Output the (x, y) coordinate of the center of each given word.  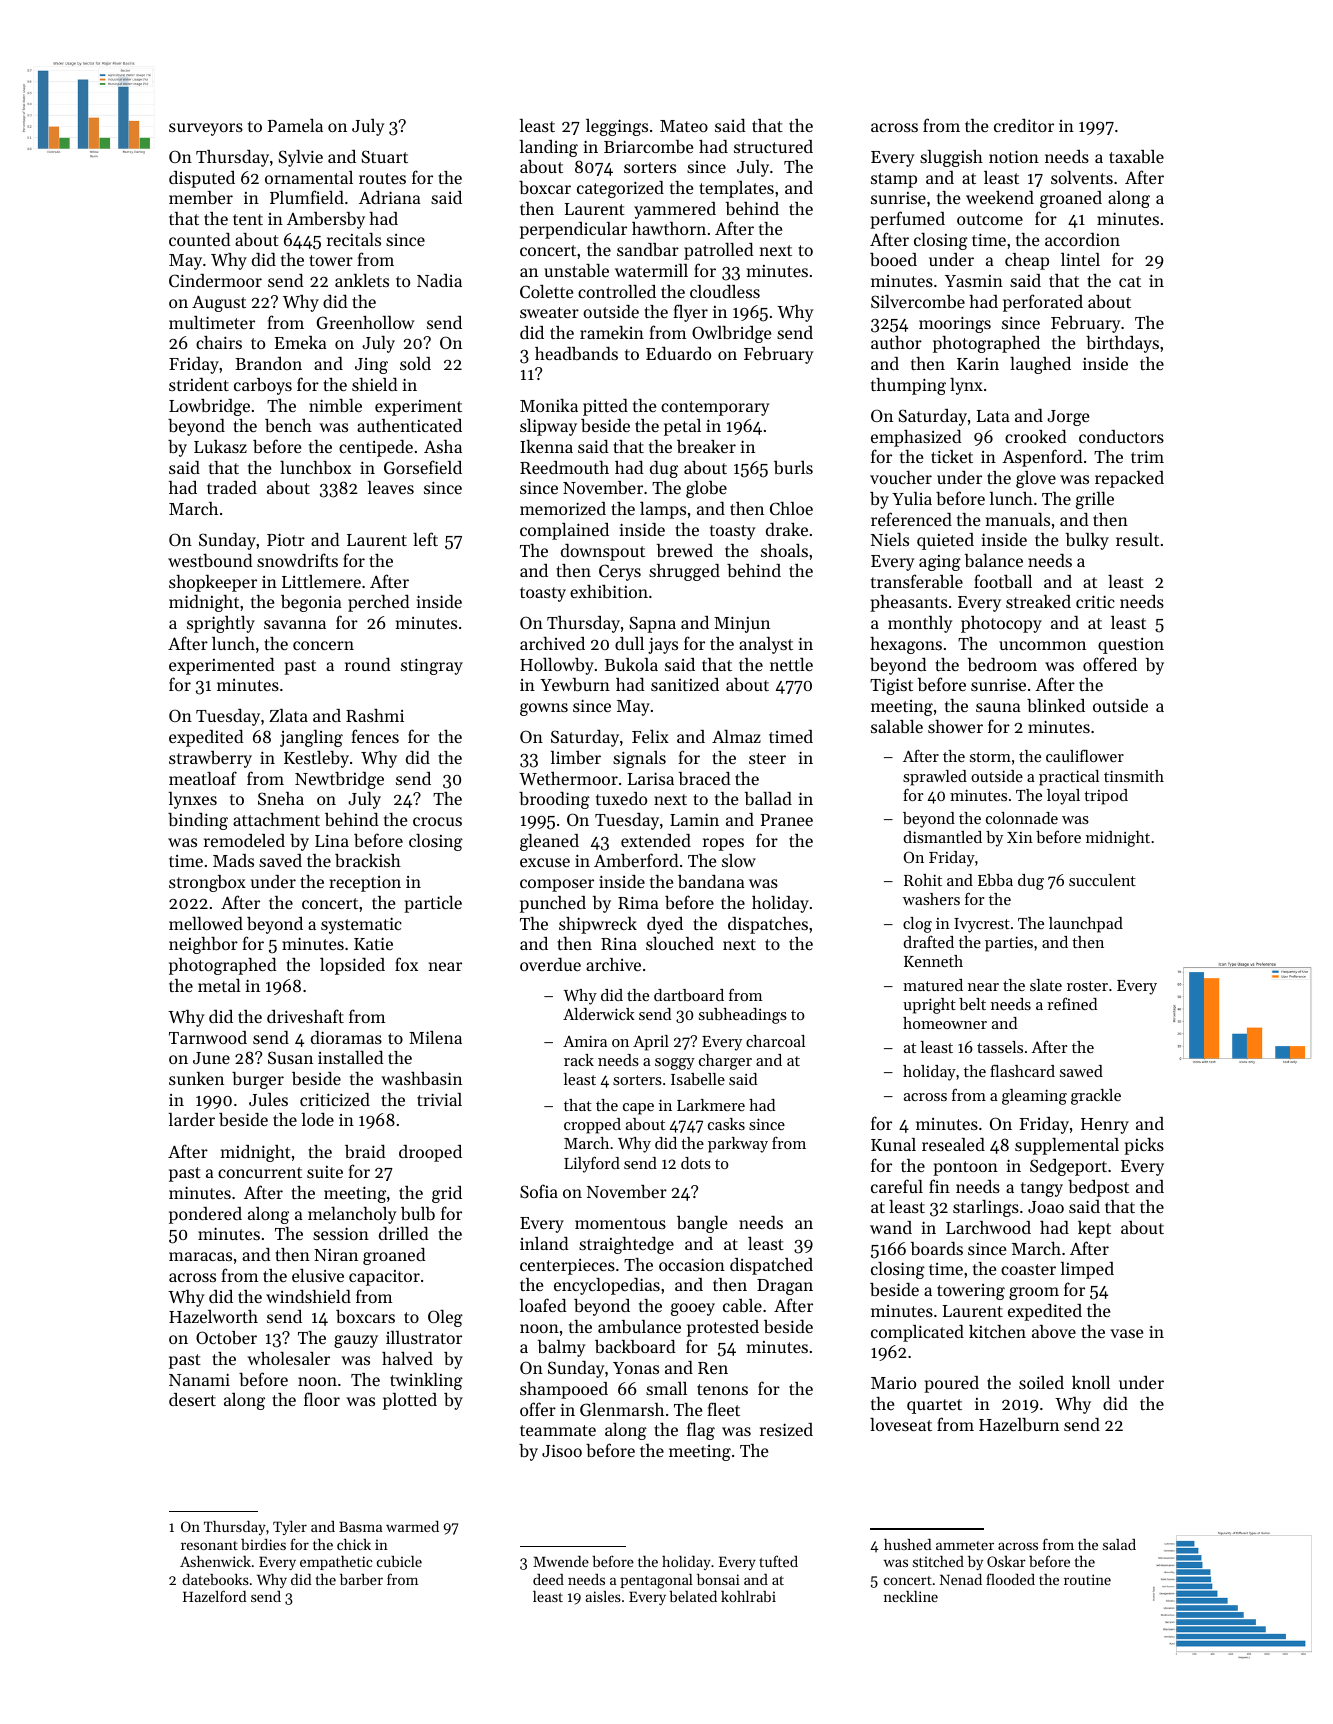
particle (433, 904)
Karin (978, 363)
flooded (1010, 1579)
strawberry (210, 759)
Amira (585, 1041)
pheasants (908, 603)
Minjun (742, 624)
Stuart (384, 156)
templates (736, 189)
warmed (412, 1526)
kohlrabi (748, 1596)
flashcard (1022, 1070)
